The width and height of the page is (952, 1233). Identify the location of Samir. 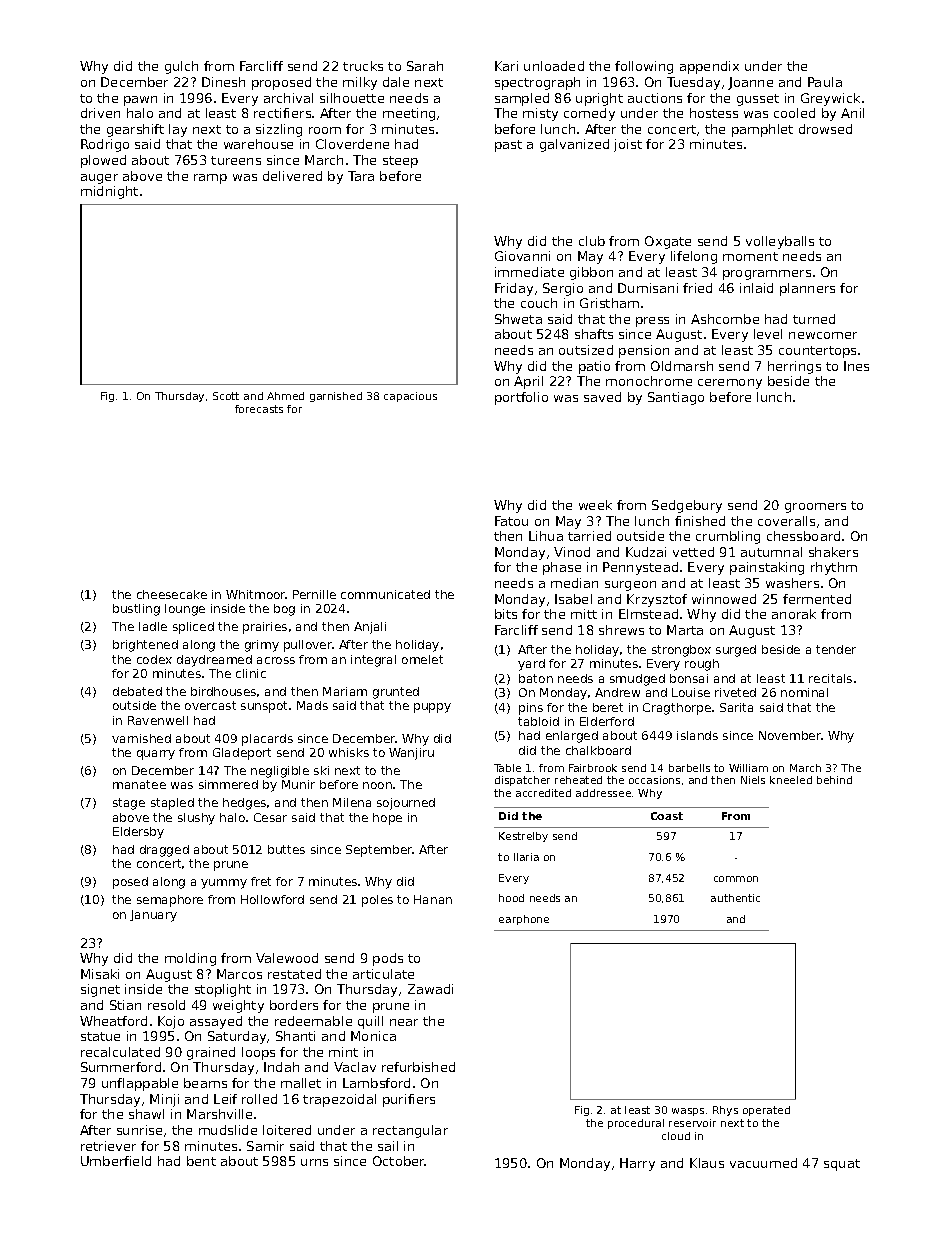
(265, 1146).
